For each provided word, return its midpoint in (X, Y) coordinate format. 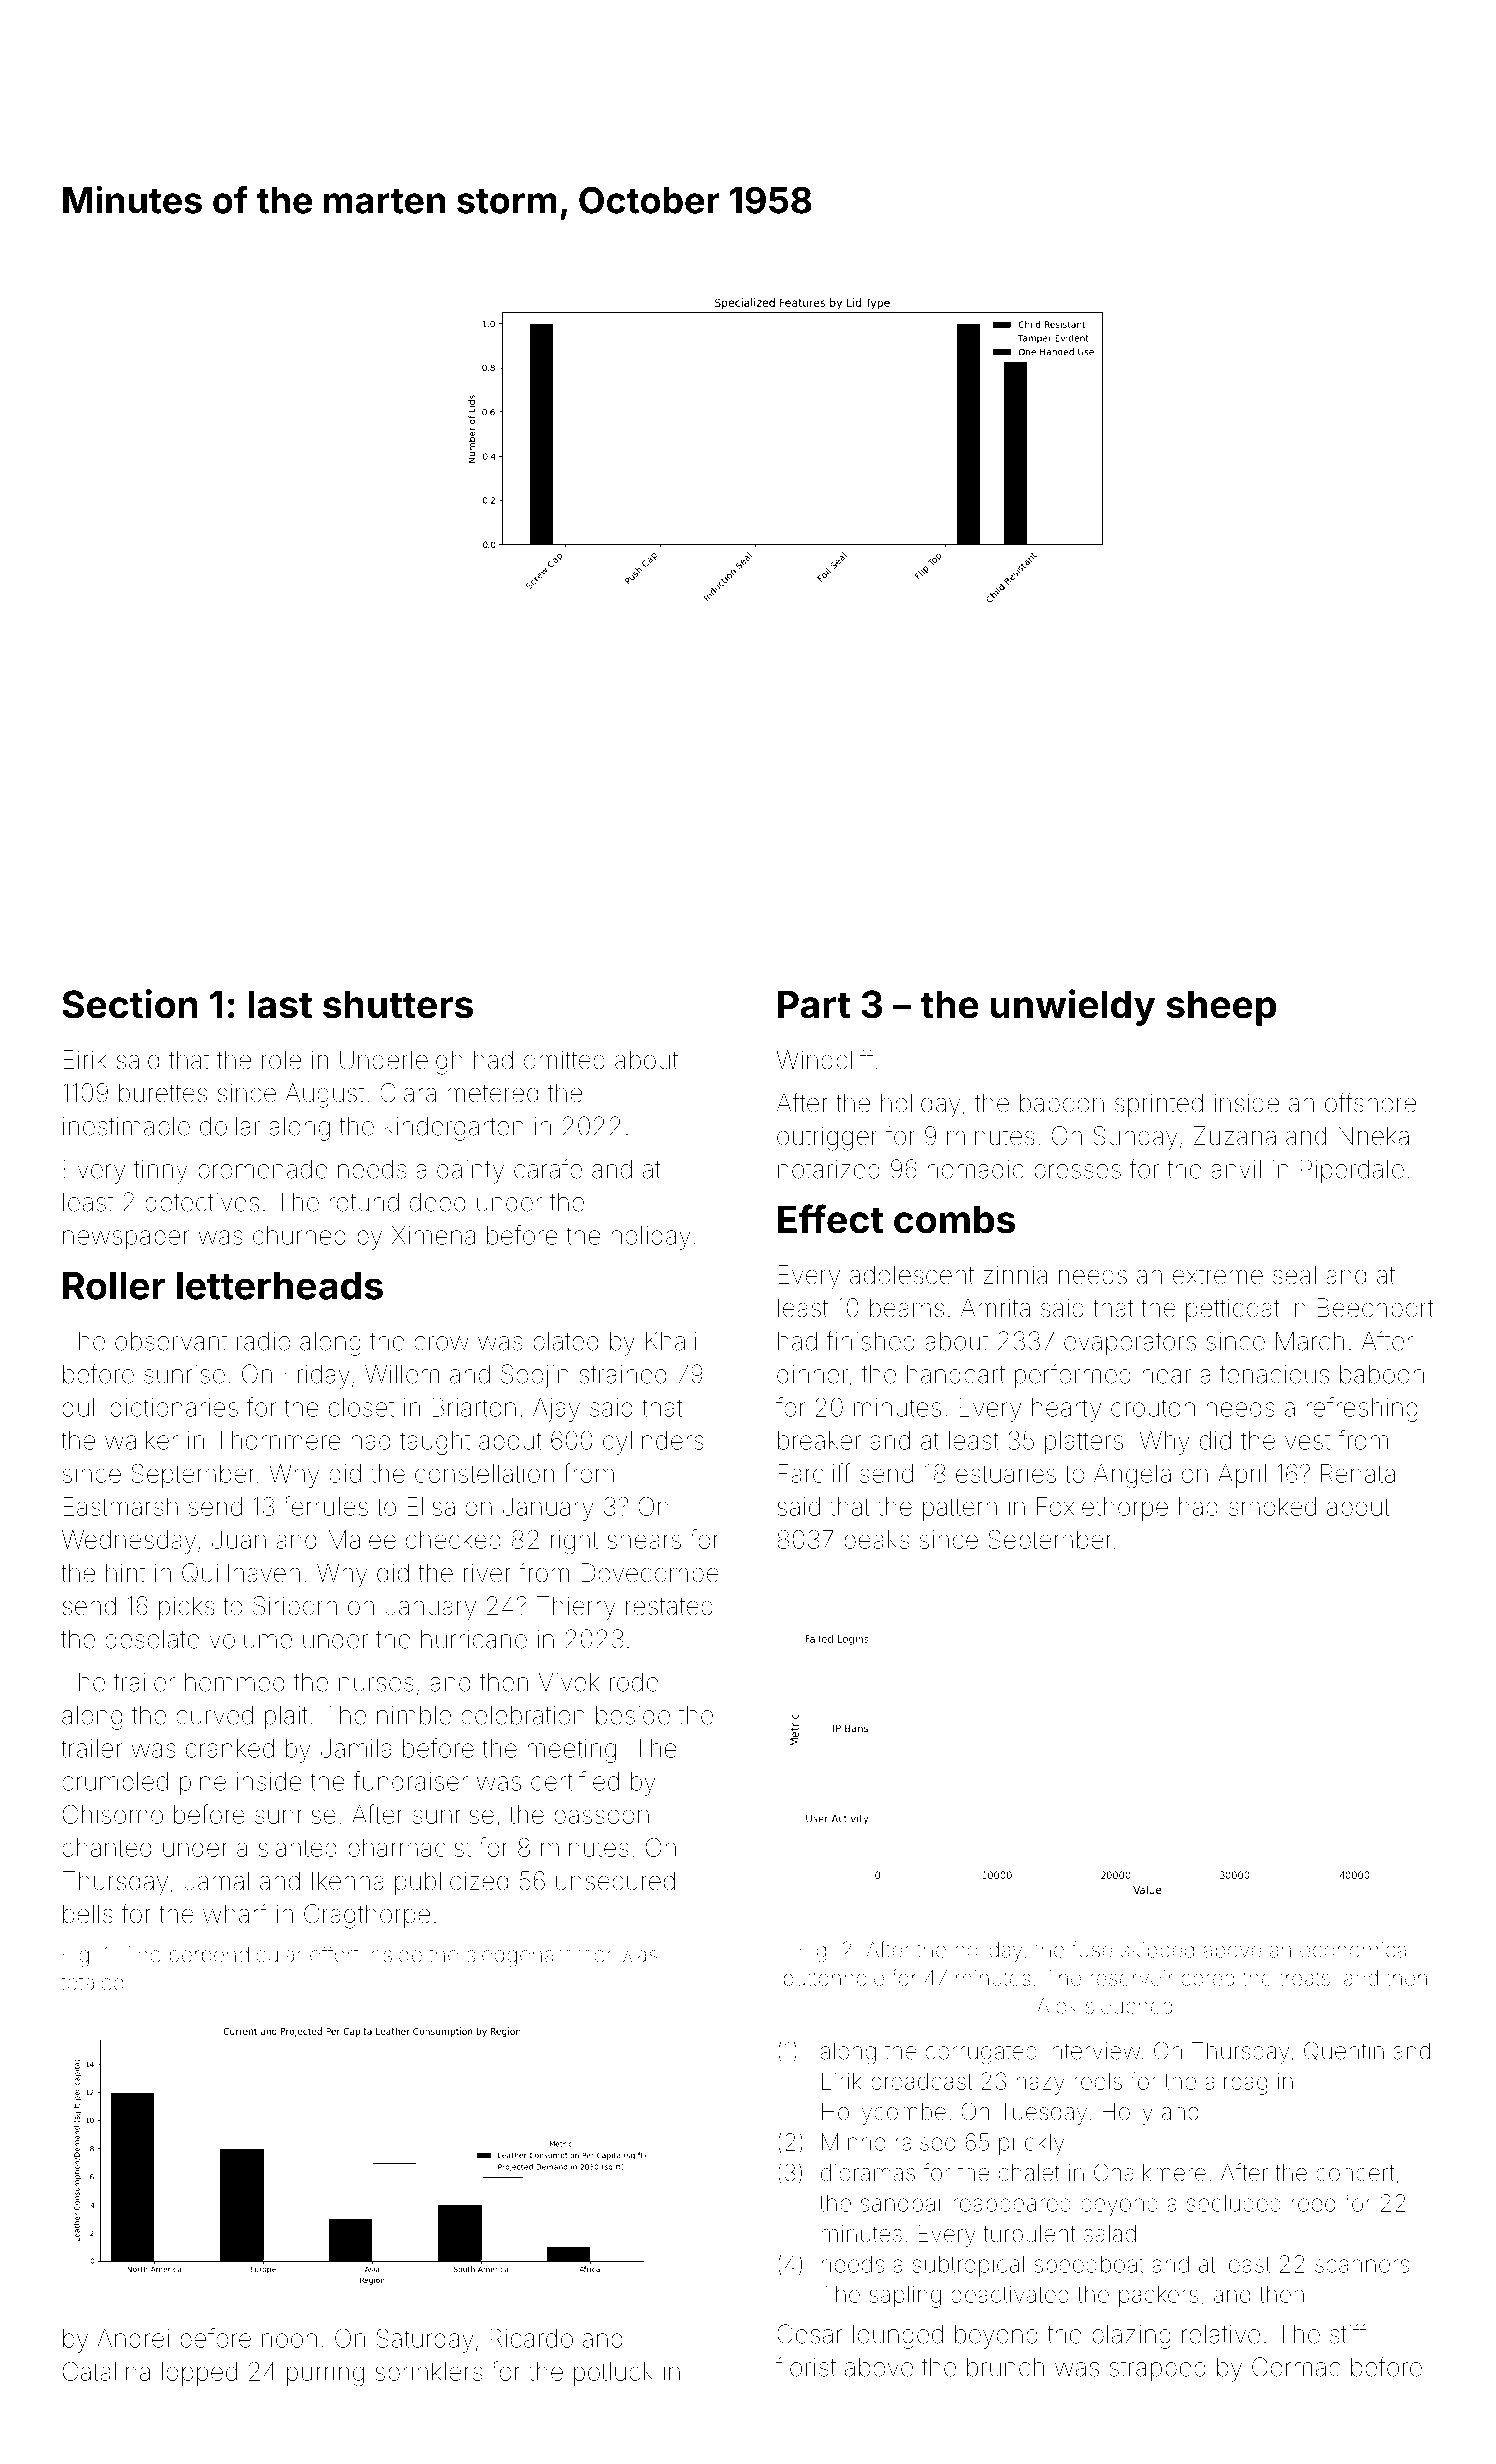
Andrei (133, 2338)
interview (1093, 2051)
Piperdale (1352, 1171)
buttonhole (834, 1978)
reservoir (1131, 1978)
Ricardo (531, 2338)
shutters (398, 1004)
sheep (1221, 1008)
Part (814, 1004)
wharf (235, 1913)
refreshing (1362, 1409)
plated (565, 1343)
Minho (854, 2142)
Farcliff (814, 1473)
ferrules (325, 1506)
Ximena (433, 1235)
